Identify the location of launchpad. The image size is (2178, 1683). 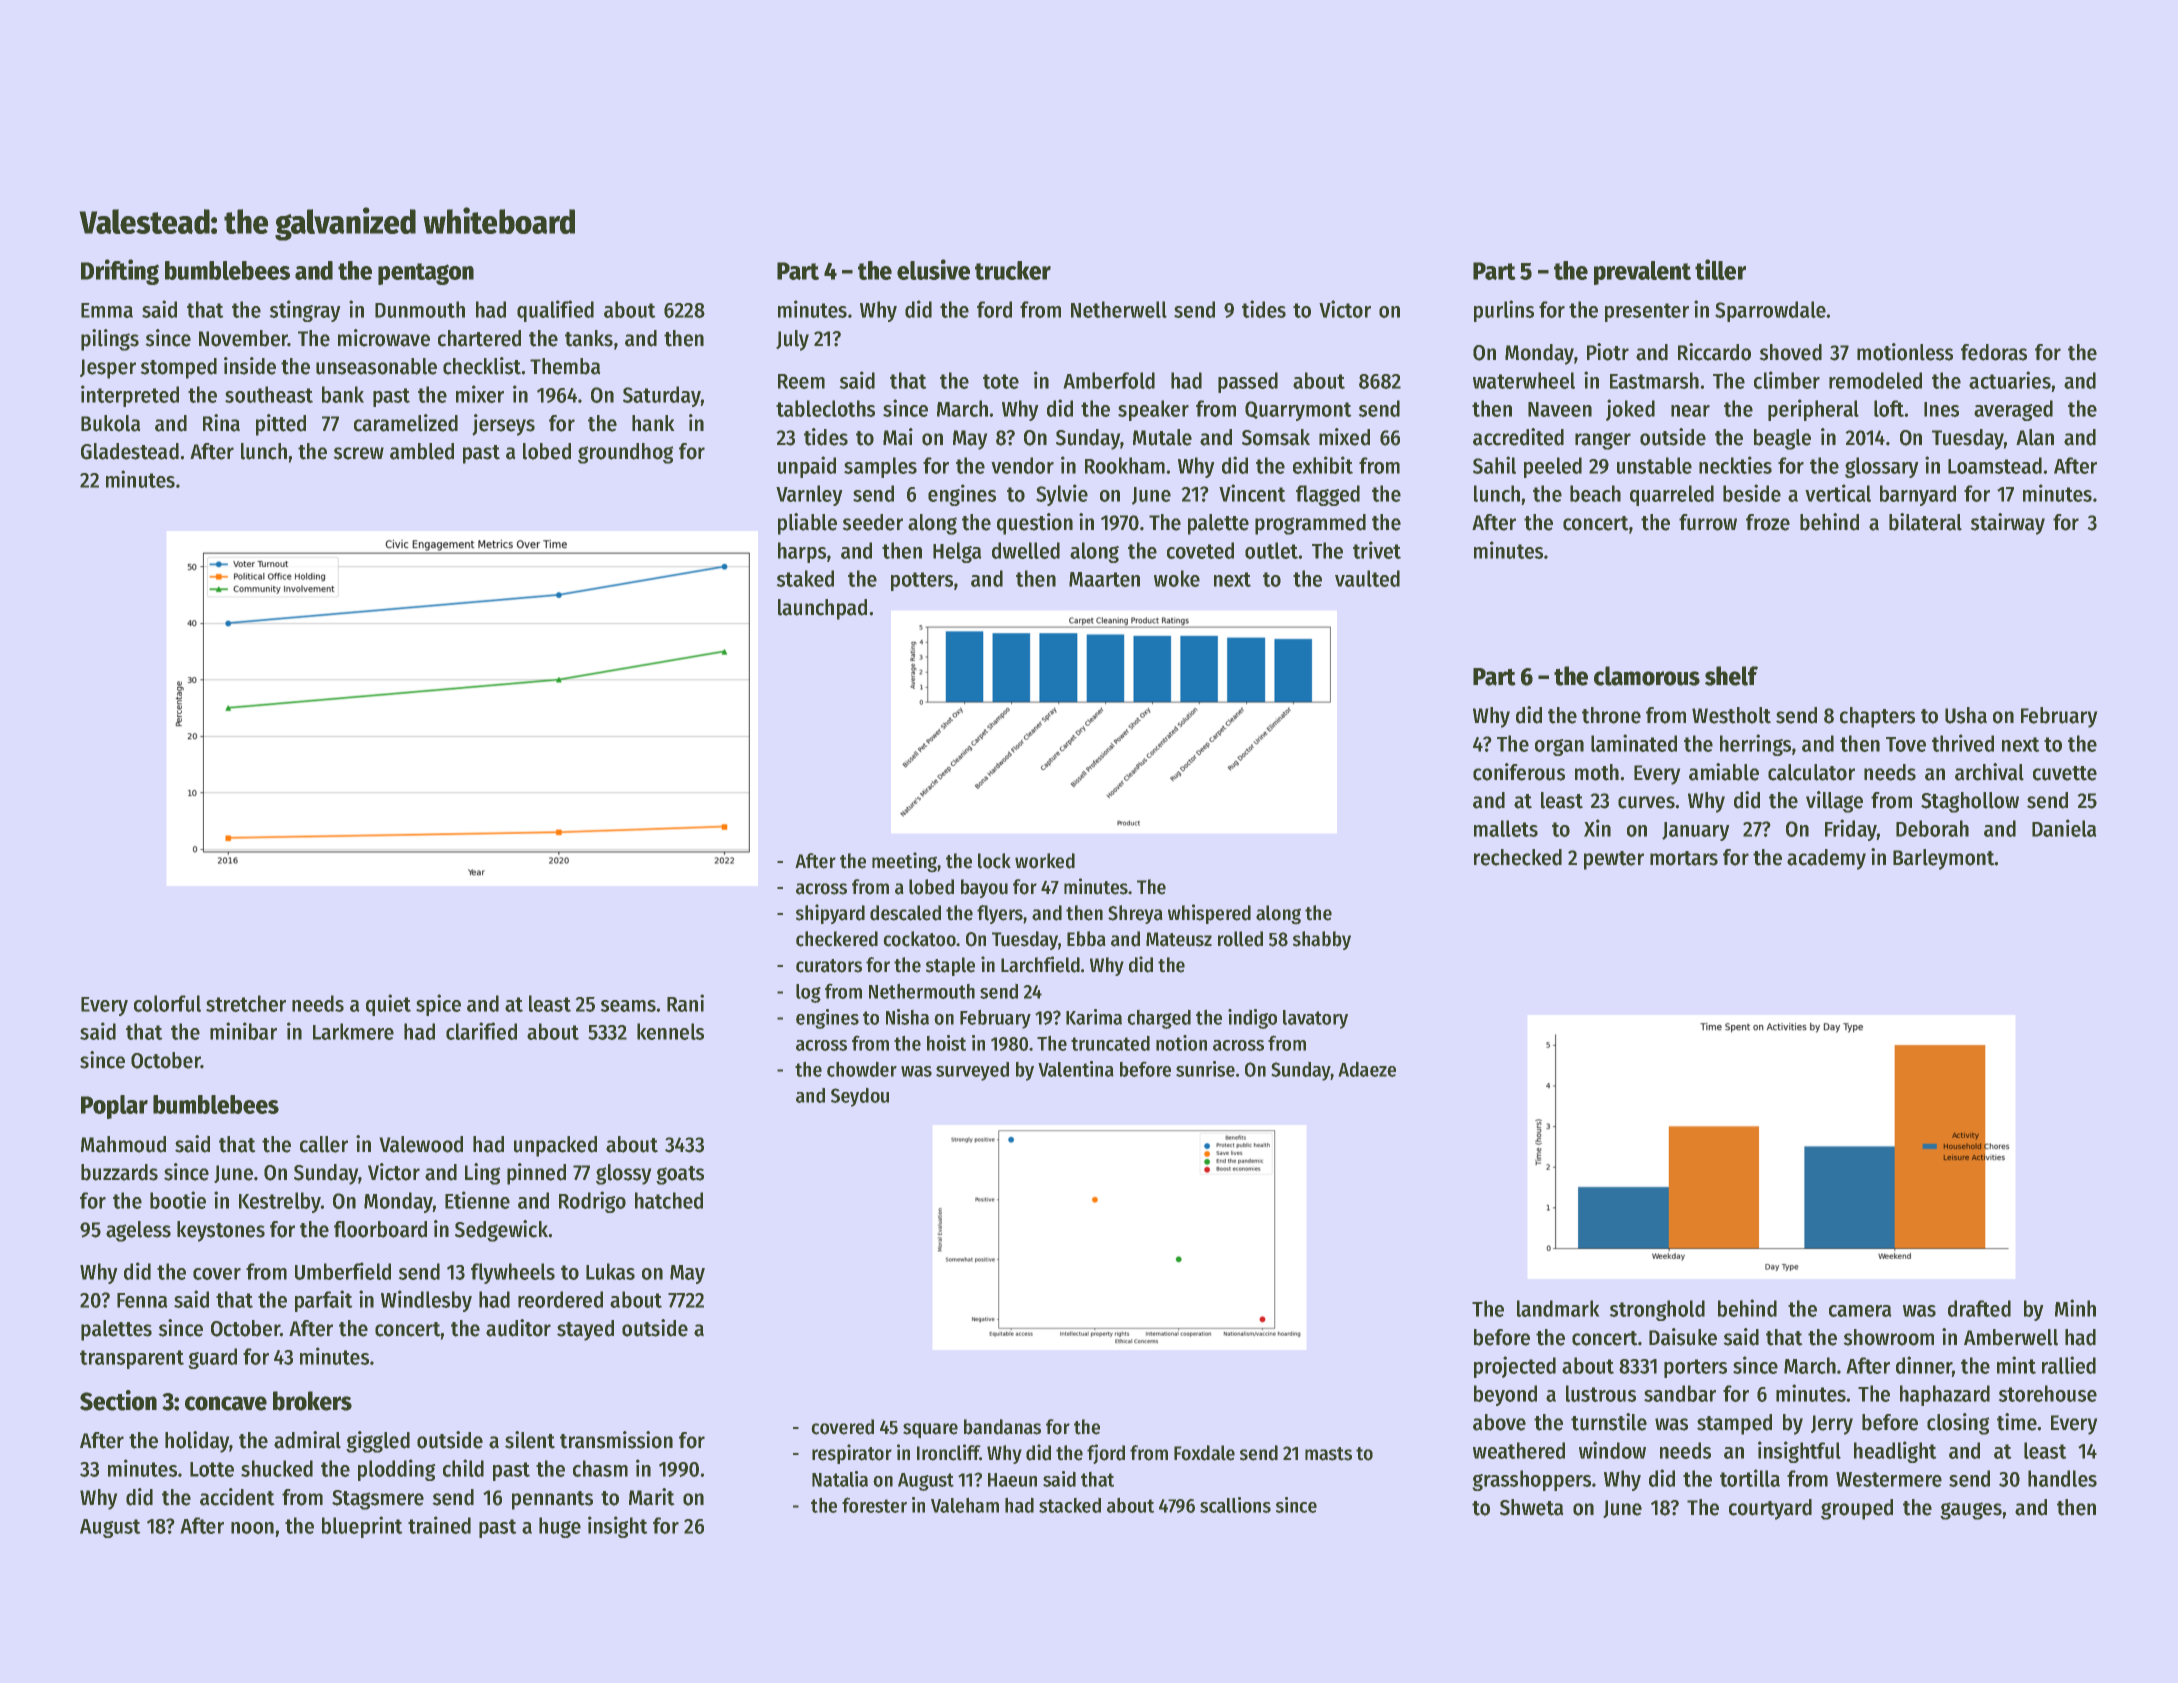
(822, 609).
